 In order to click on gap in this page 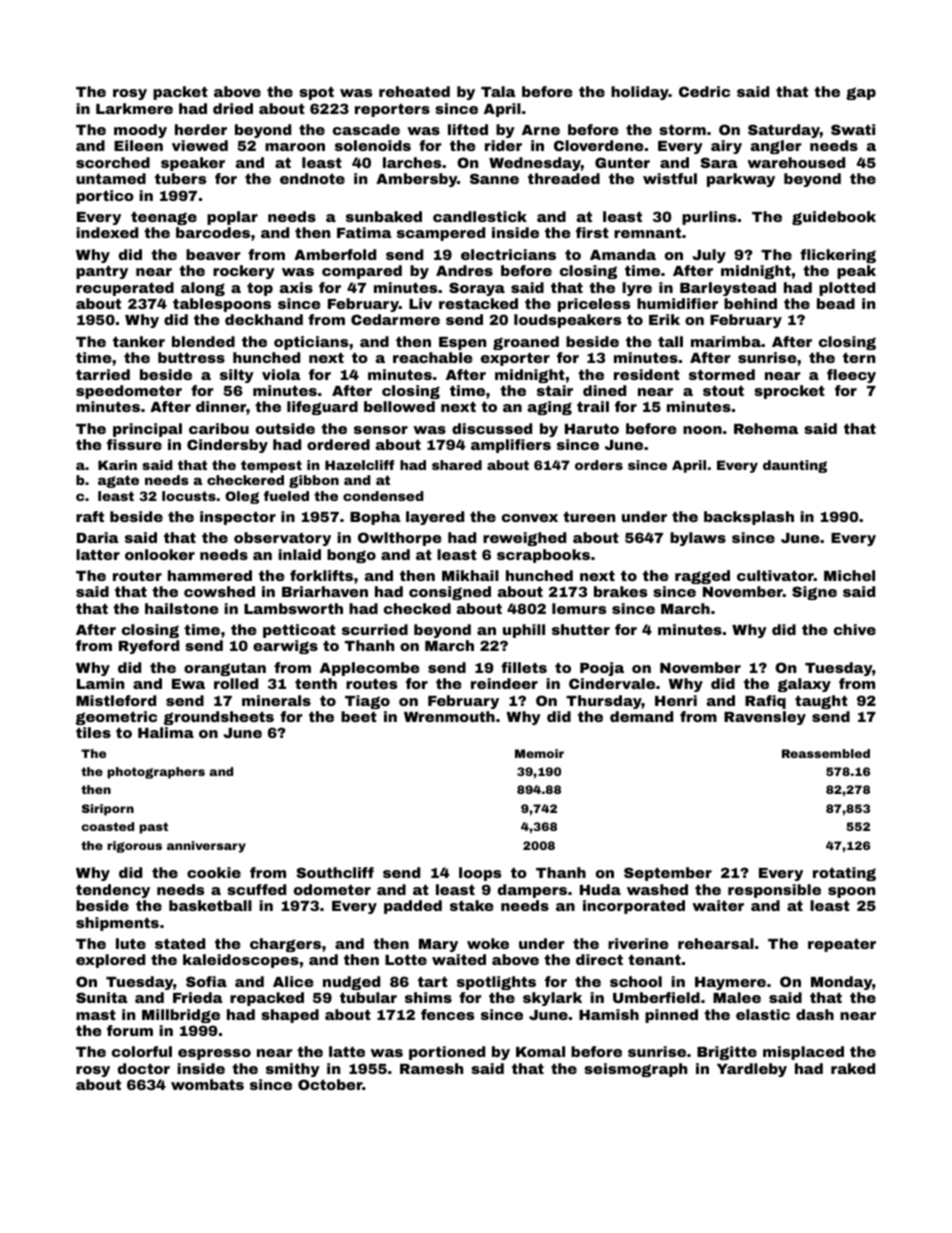, I will do `click(861, 93)`.
